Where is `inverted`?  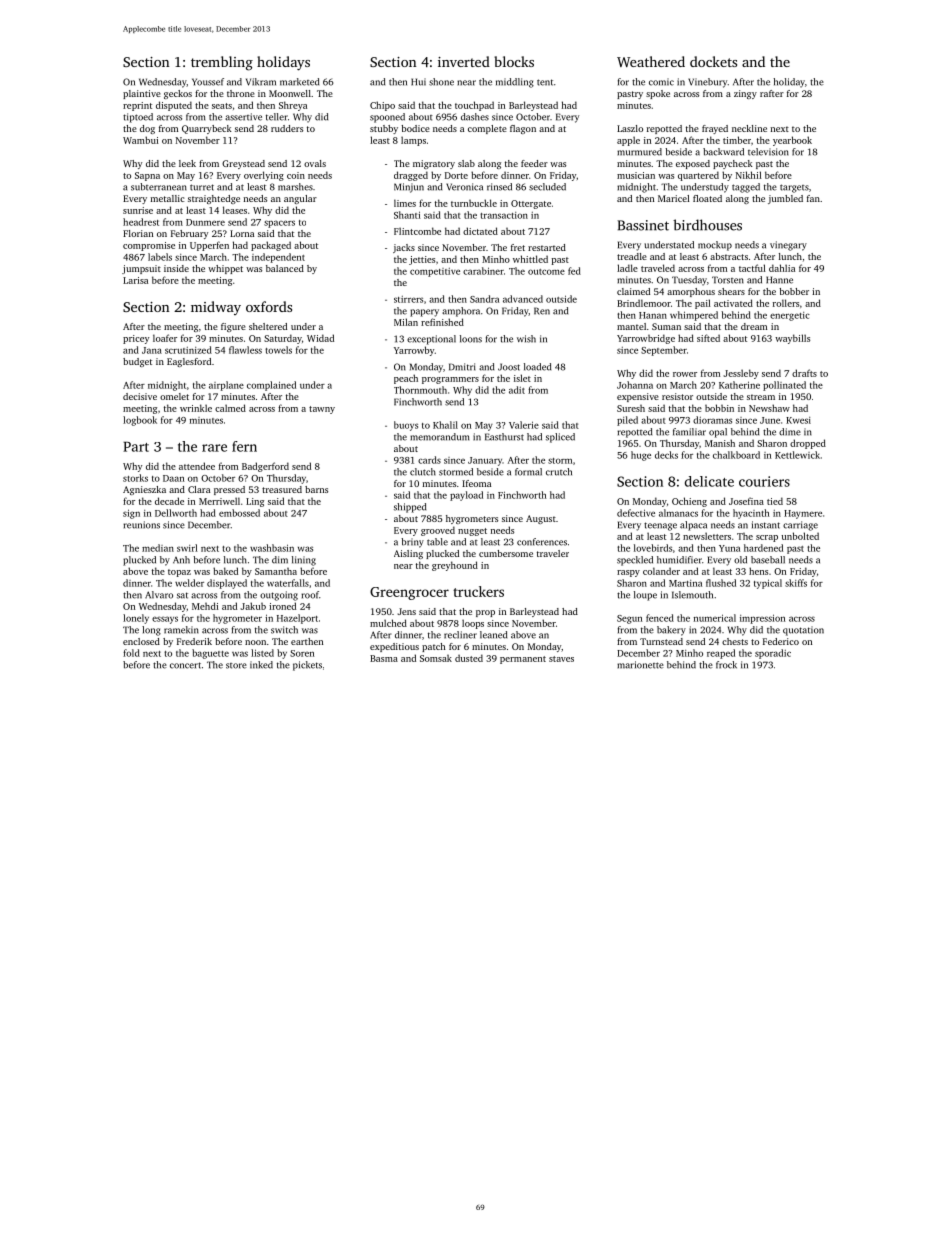
inverted is located at coordinates (464, 61).
